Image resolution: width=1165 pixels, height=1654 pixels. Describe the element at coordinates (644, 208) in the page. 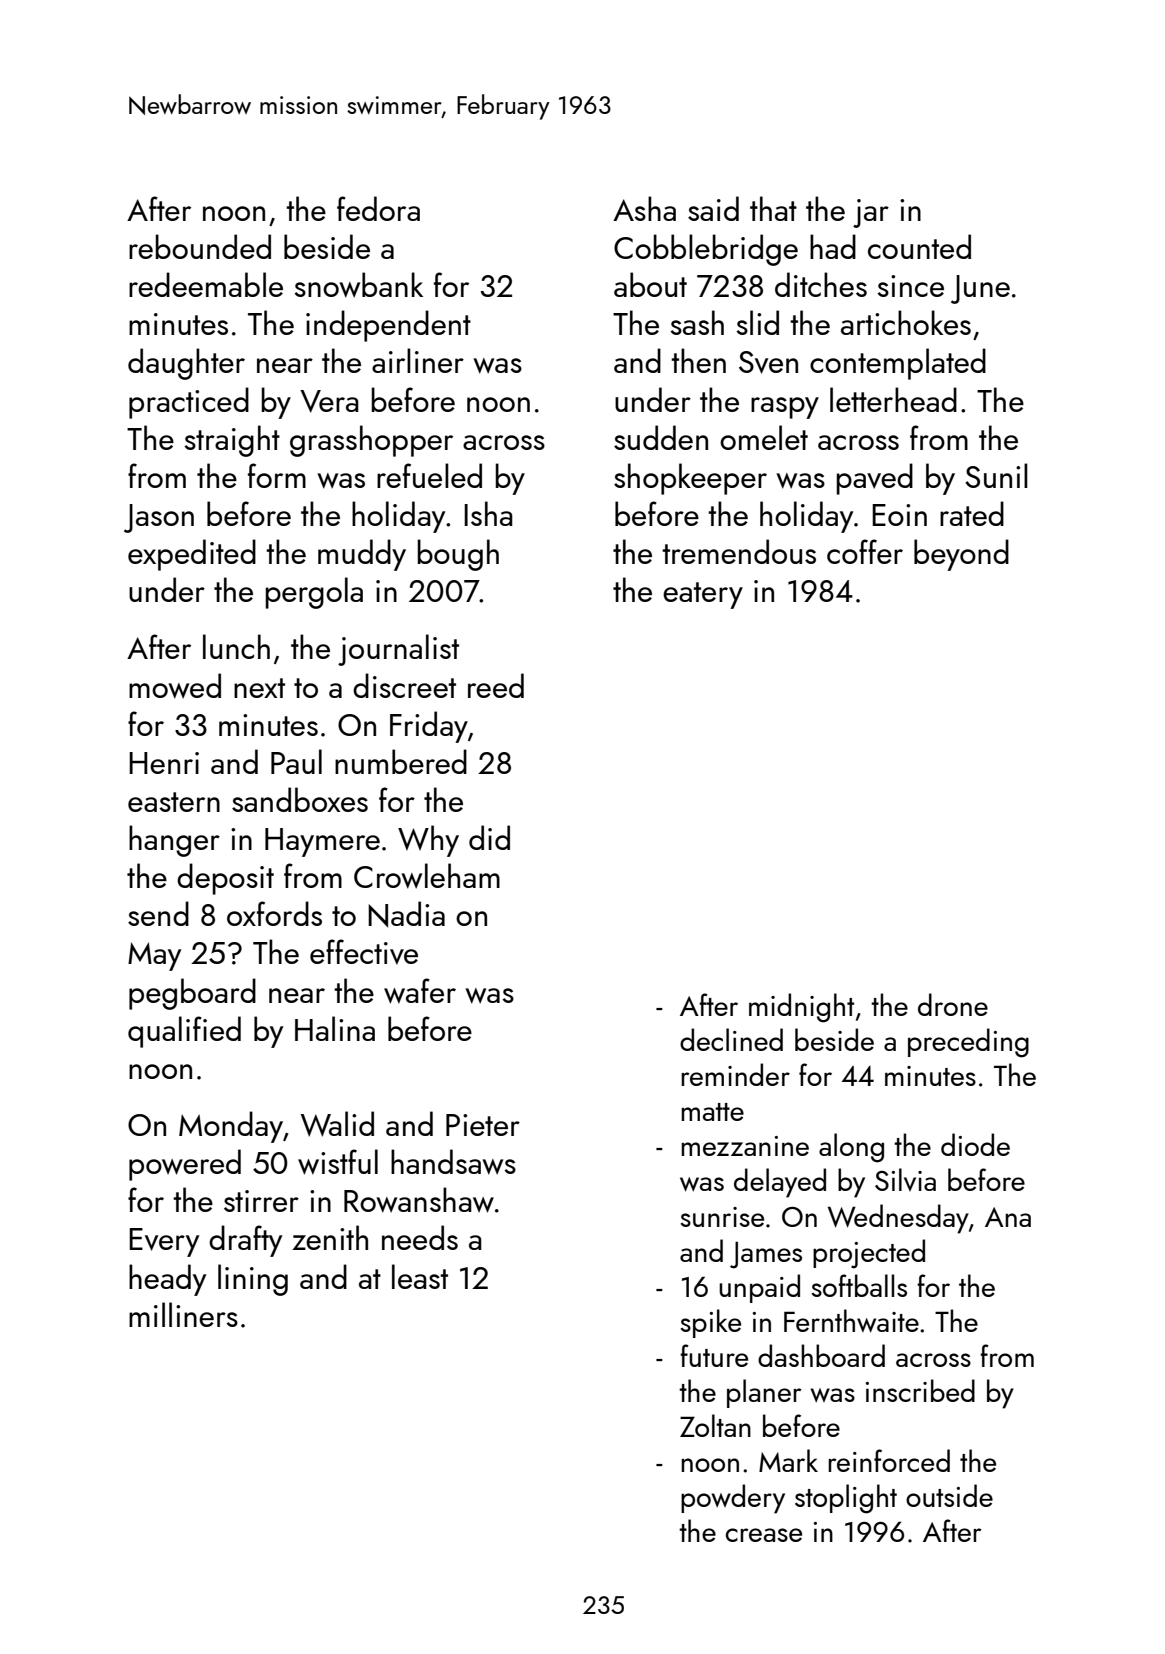

I see `Asha` at that location.
